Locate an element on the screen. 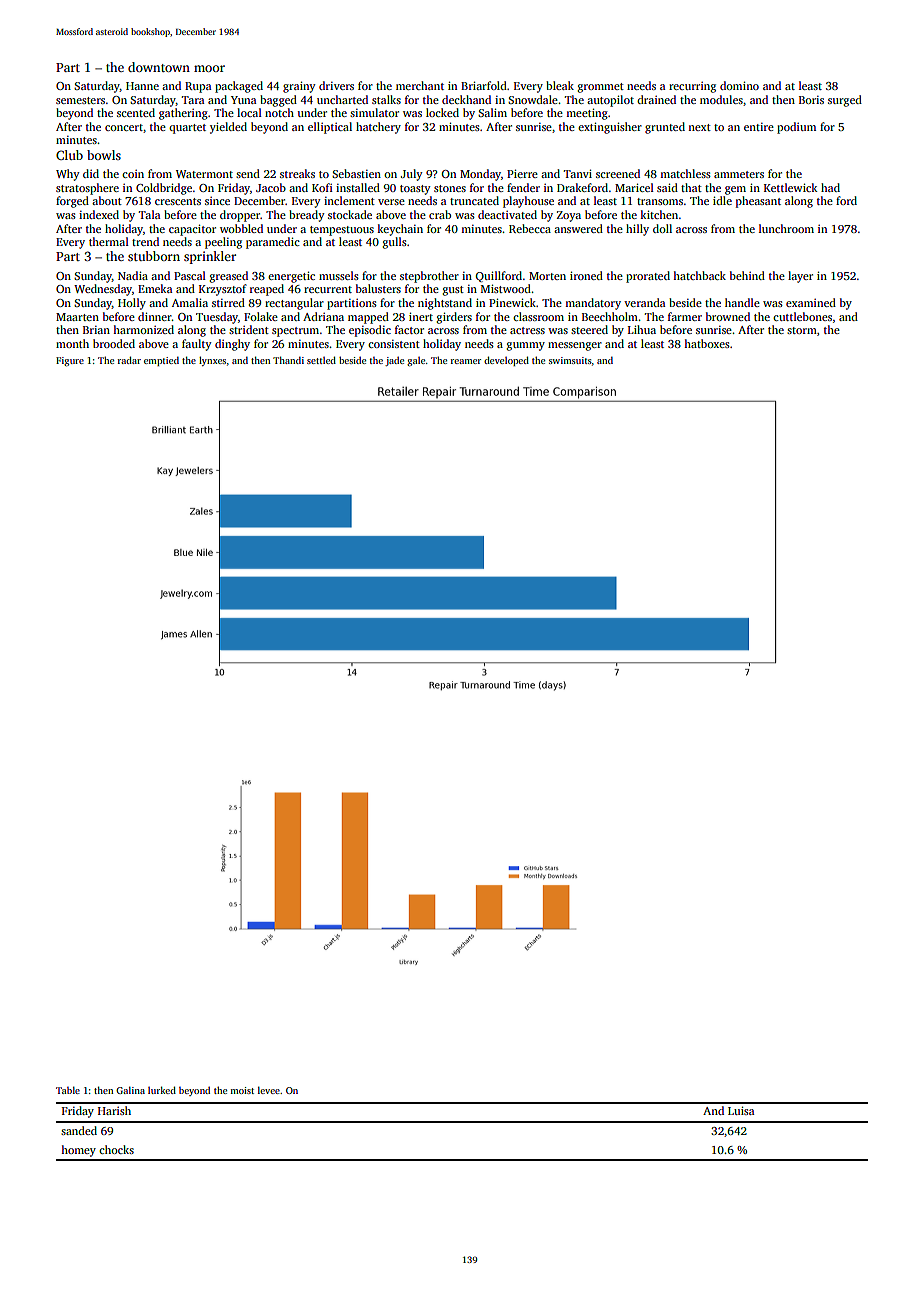 The height and width of the screenshot is (1308, 924). sprinkler is located at coordinates (210, 257).
